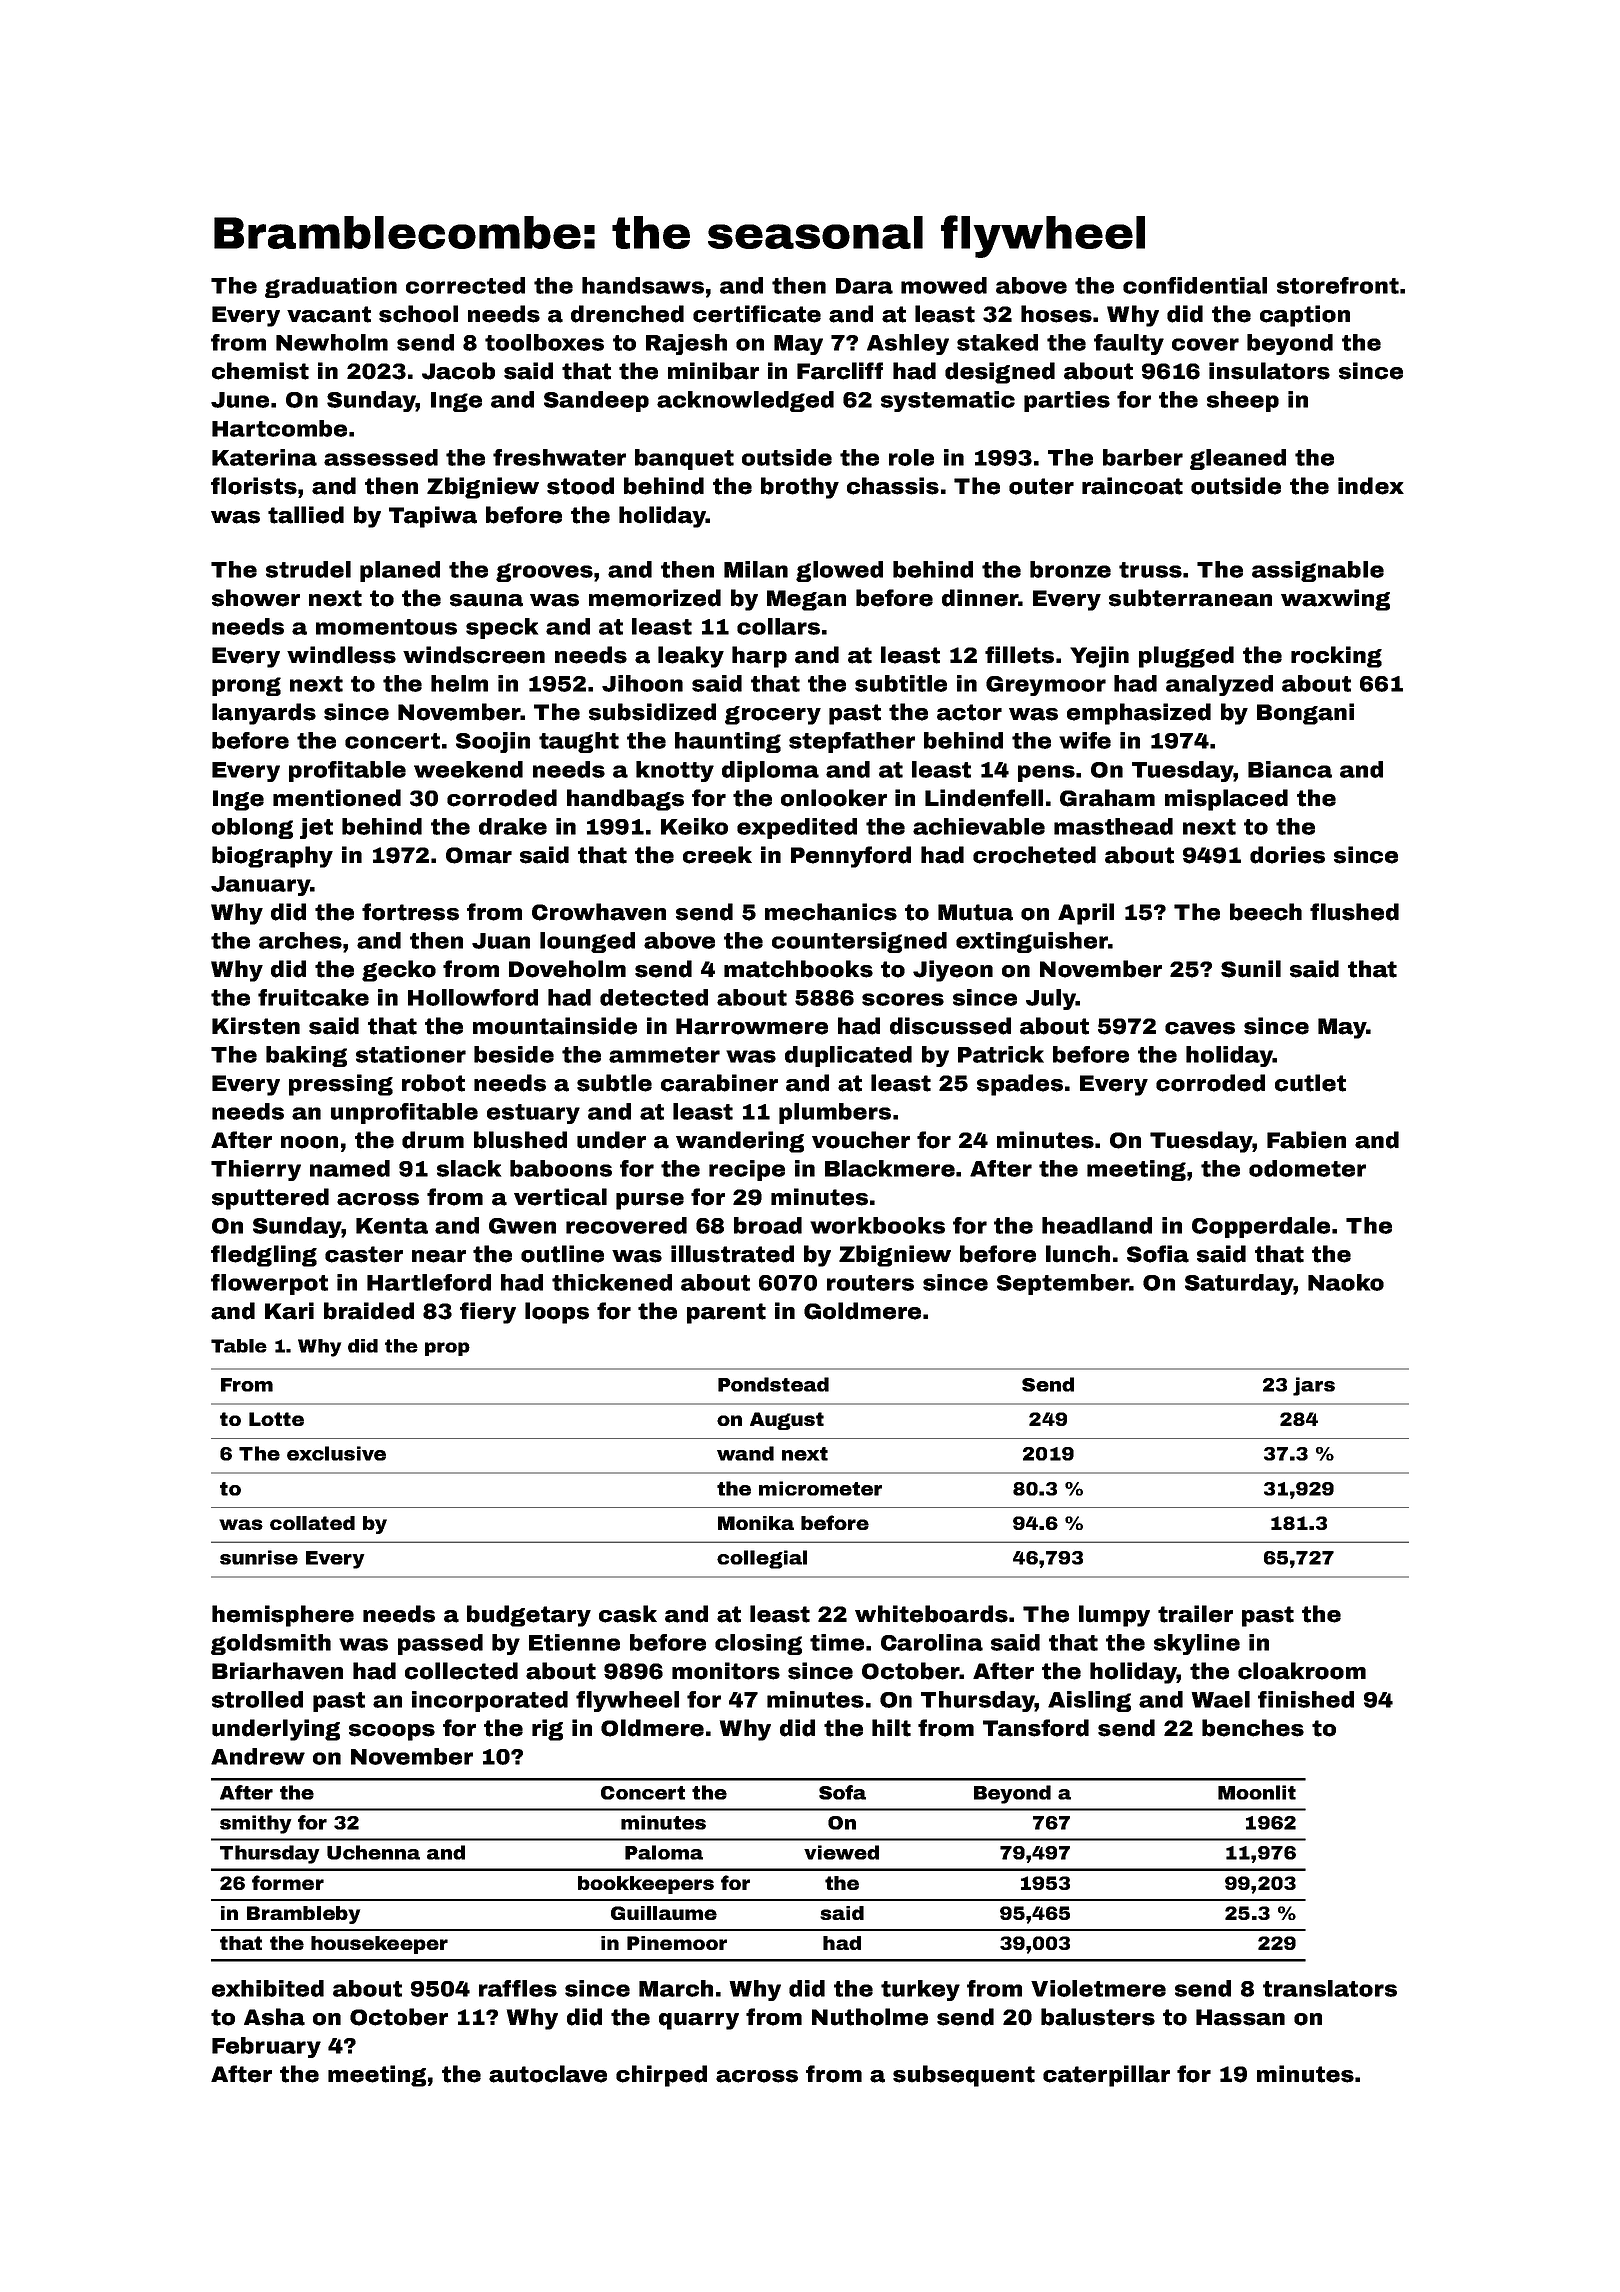  Describe the element at coordinates (835, 1113) in the image. I see `plumbers` at that location.
